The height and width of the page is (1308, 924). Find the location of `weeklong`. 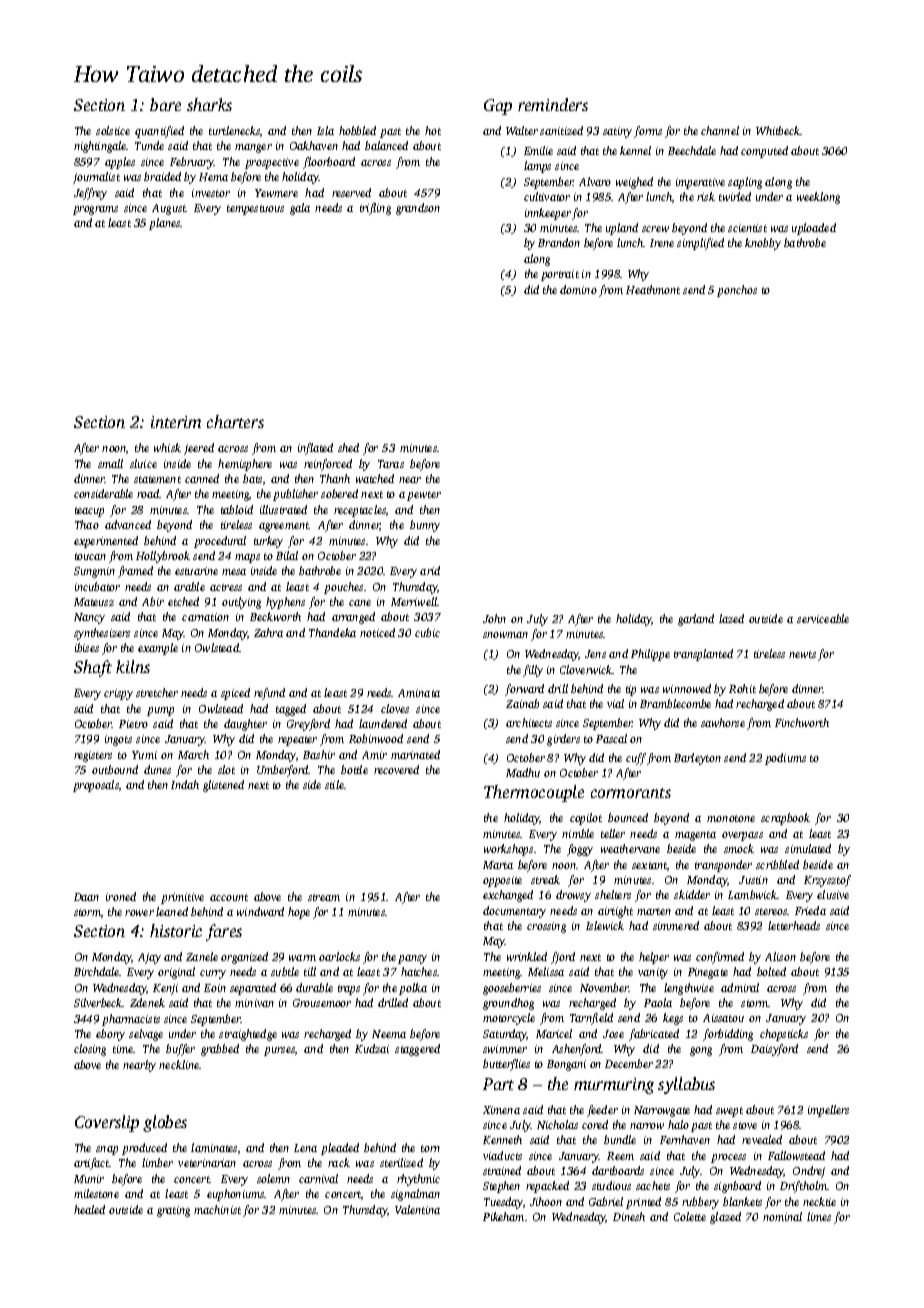

weeklong is located at coordinates (818, 198).
